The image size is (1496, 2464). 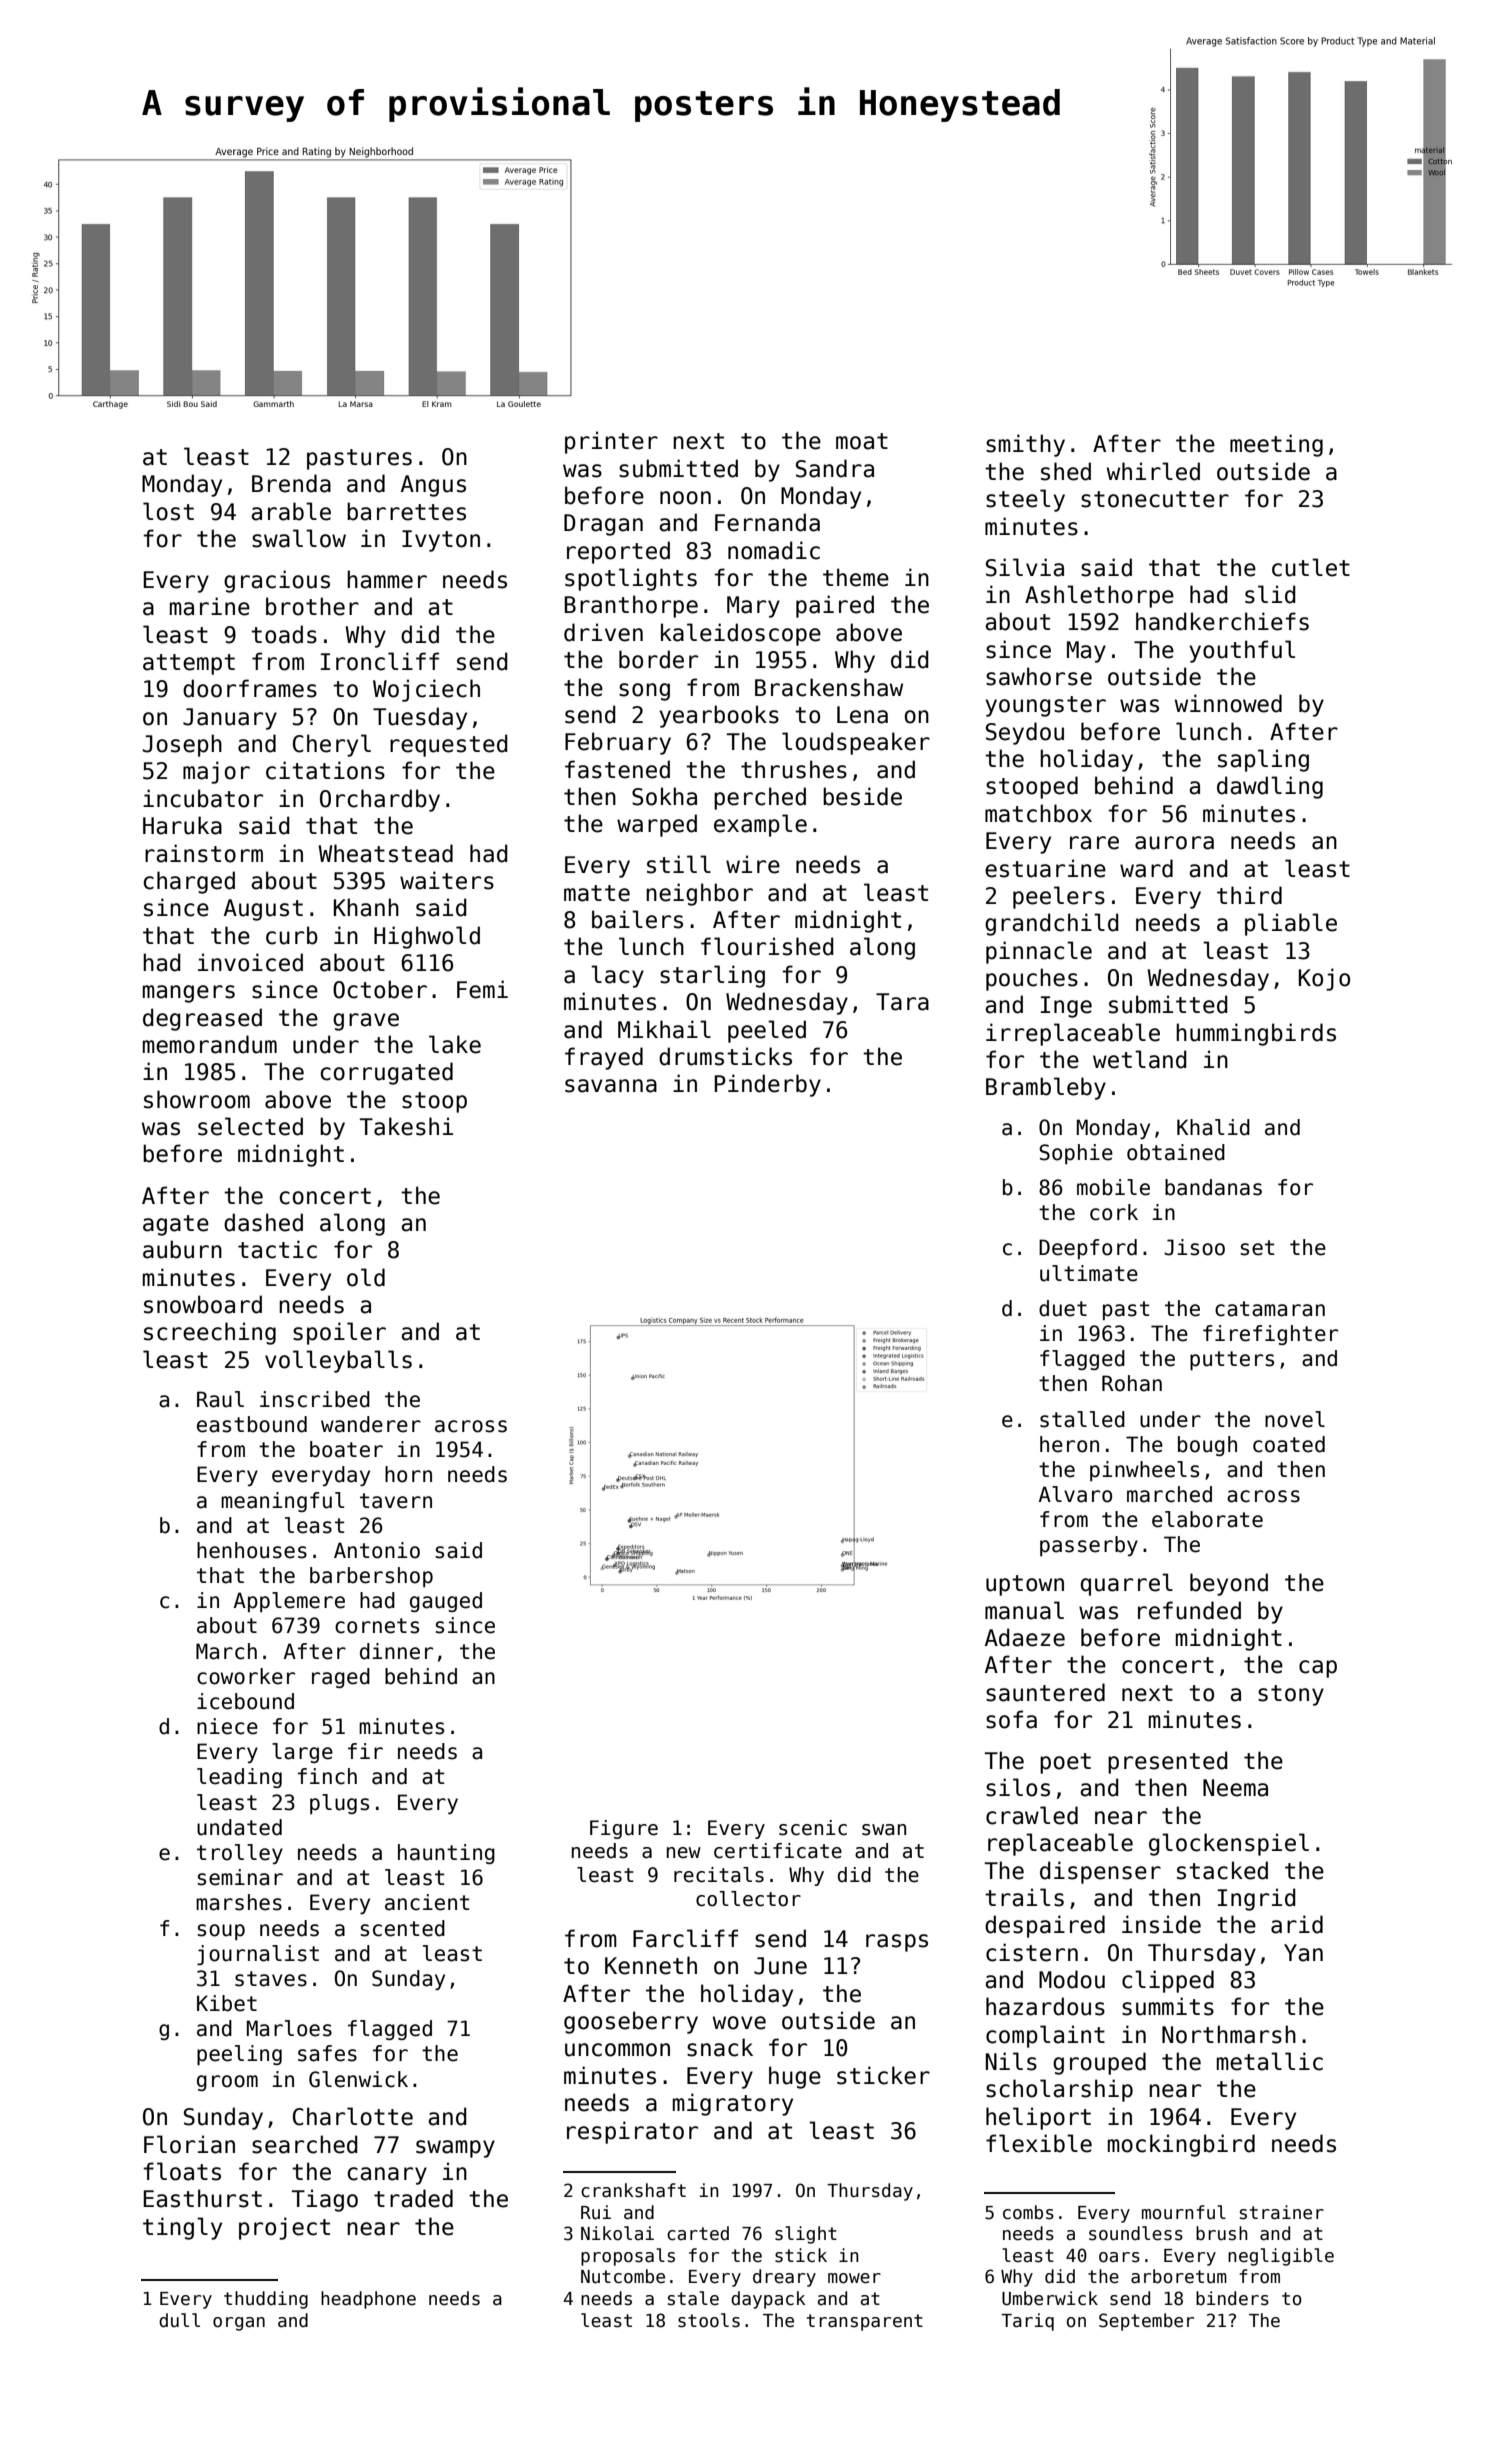 I want to click on uncommon, so click(x=617, y=2050).
